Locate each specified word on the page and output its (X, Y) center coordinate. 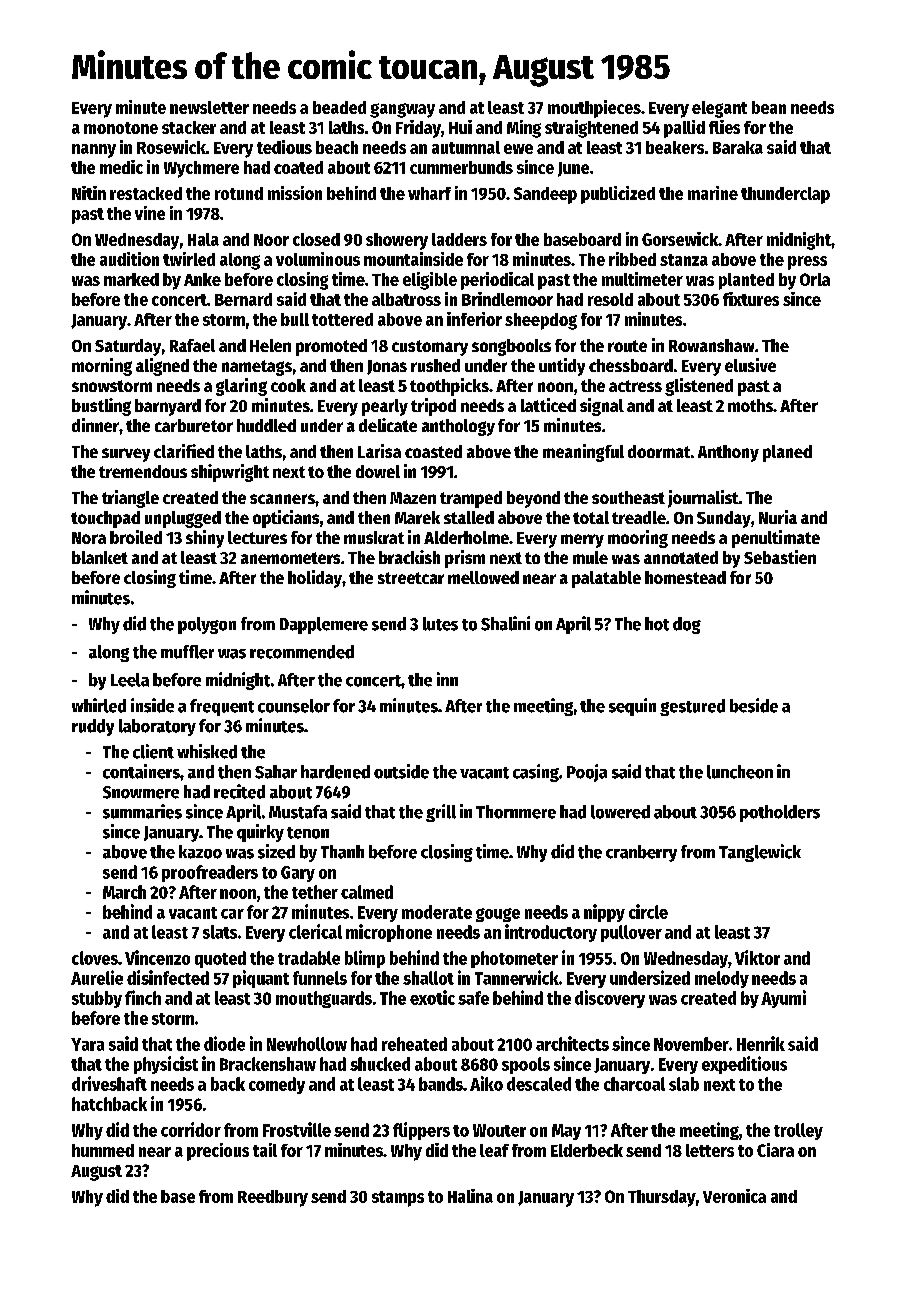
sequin (632, 707)
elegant (719, 109)
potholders (780, 813)
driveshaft (109, 1083)
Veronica (734, 1196)
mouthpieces (594, 109)
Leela (130, 680)
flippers (421, 1131)
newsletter (209, 107)
